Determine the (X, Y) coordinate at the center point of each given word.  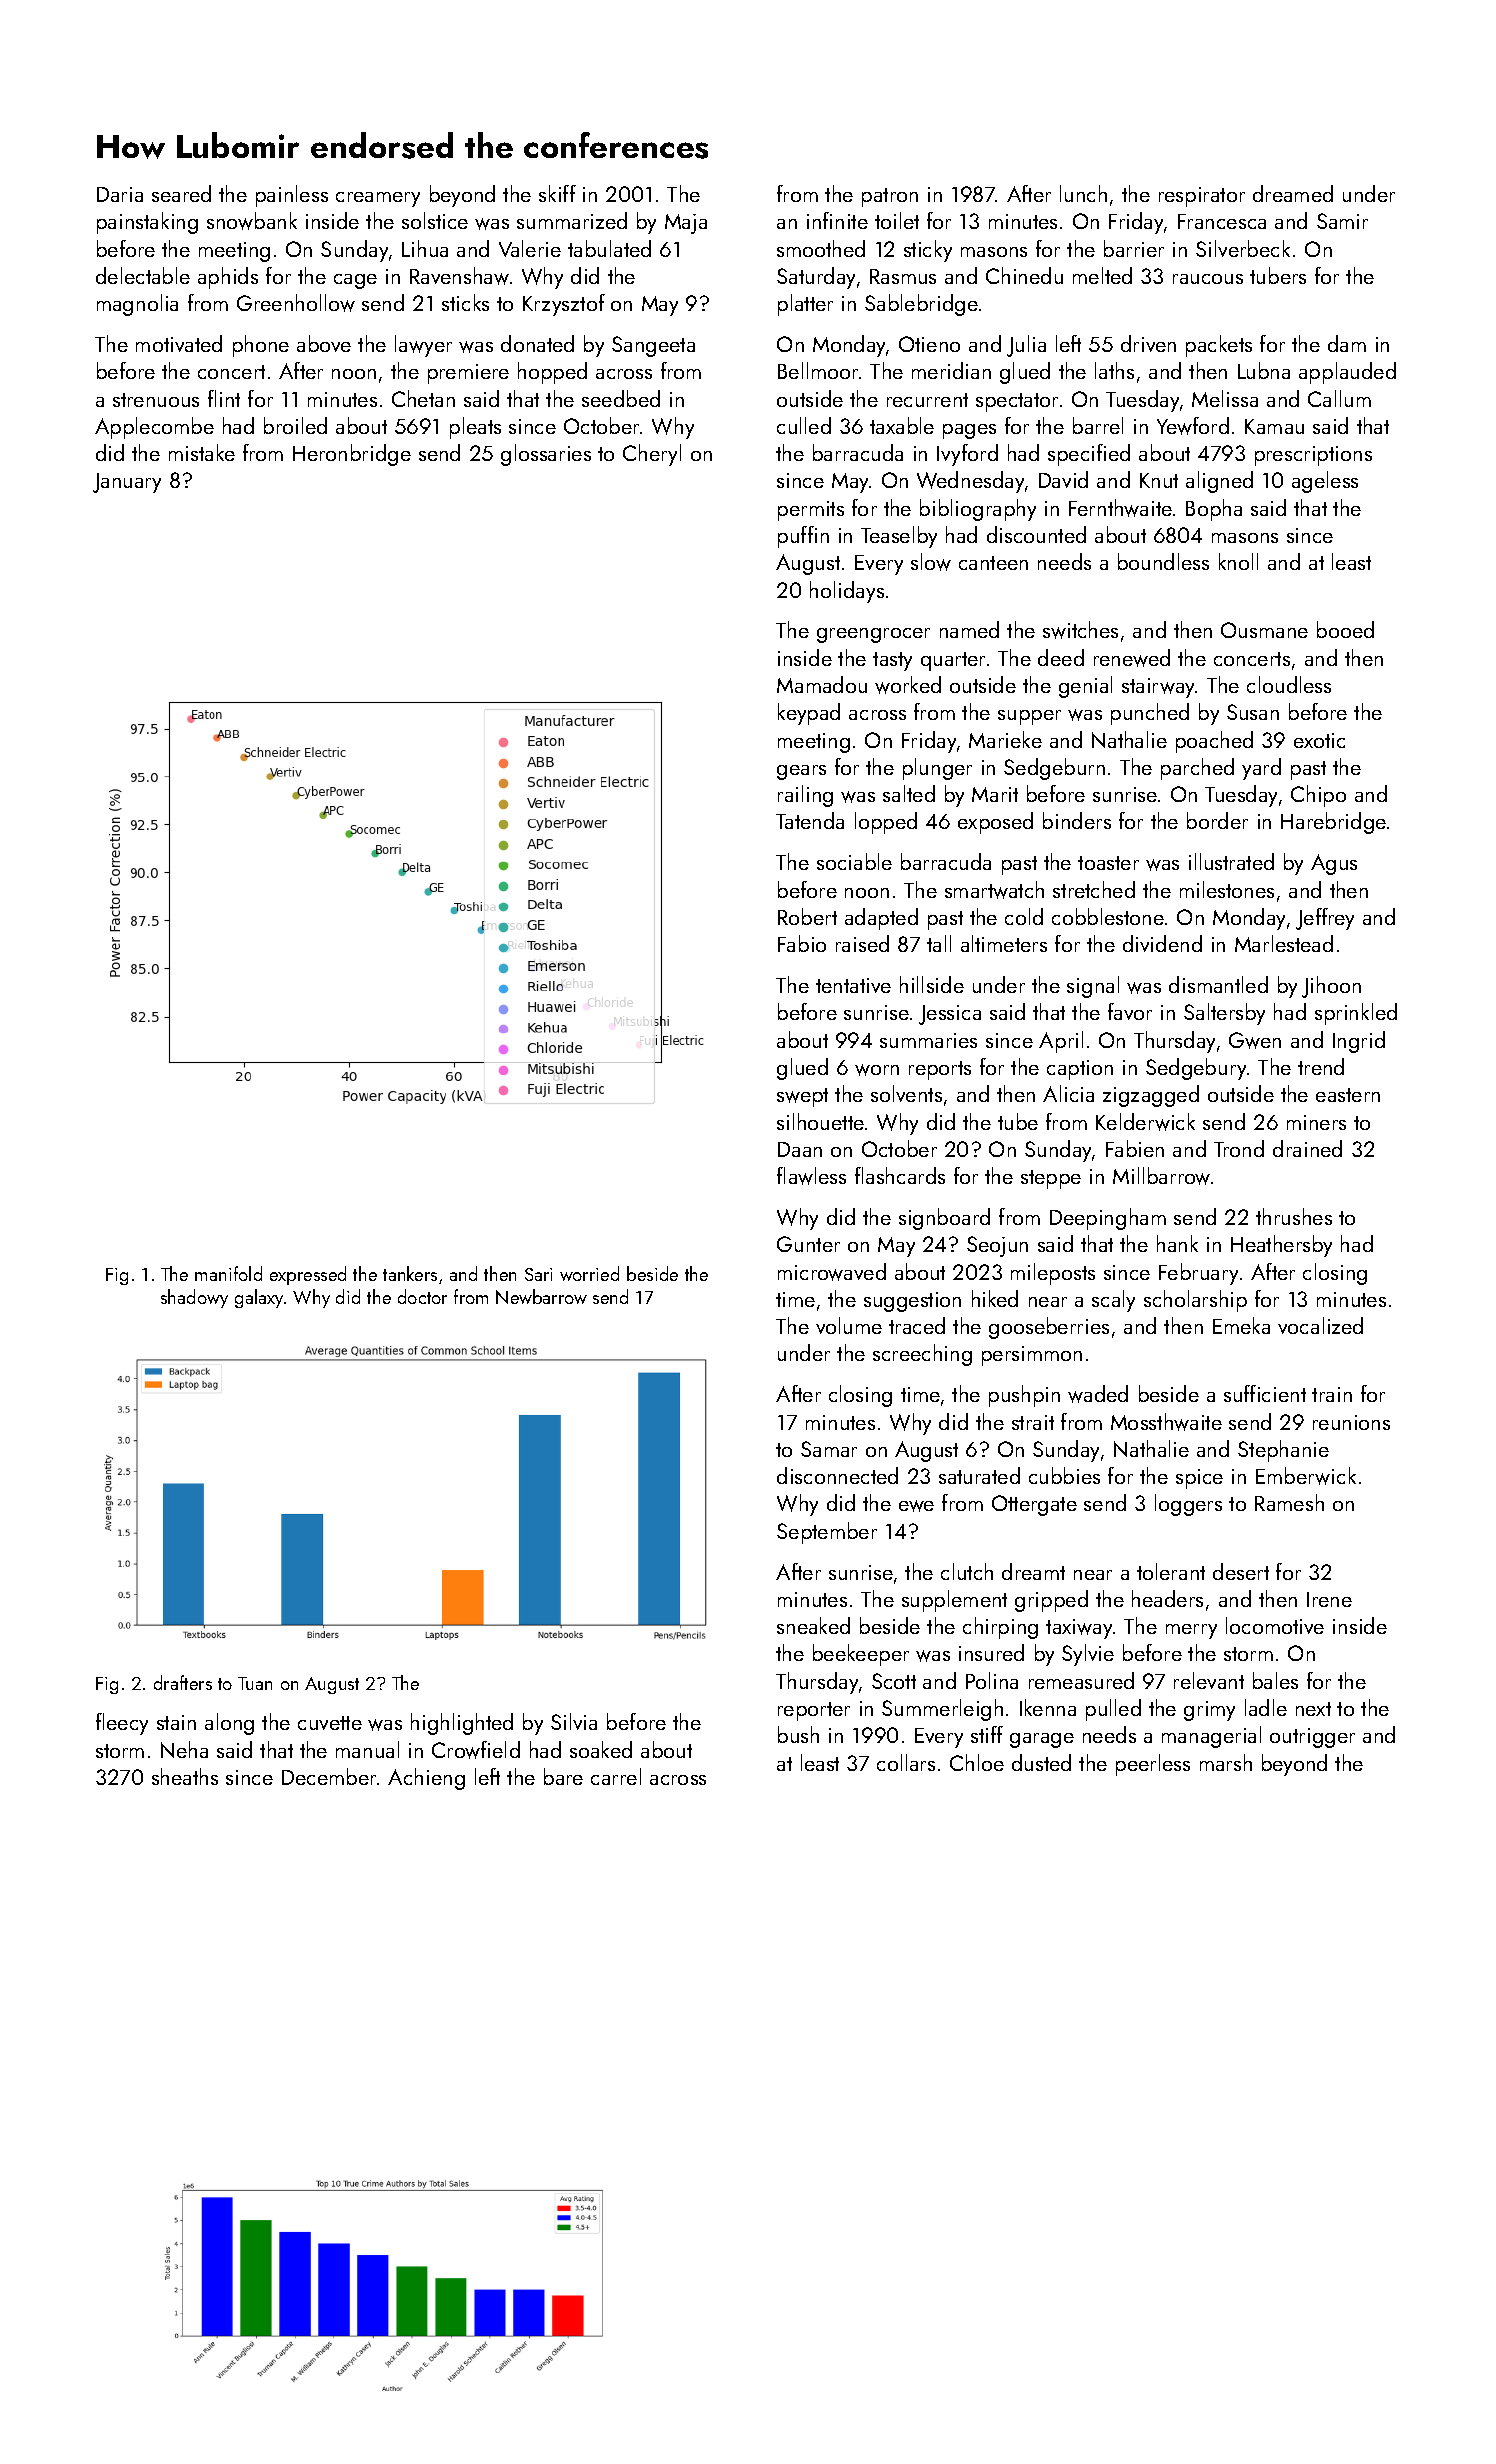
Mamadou (822, 684)
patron (890, 197)
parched (1197, 769)
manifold (228, 1273)
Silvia (574, 1721)
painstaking (147, 223)
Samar (829, 1449)
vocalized (1320, 1325)
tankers (410, 1273)
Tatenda (810, 820)
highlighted (462, 1724)
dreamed (1293, 193)
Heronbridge (352, 455)
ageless (1325, 482)
